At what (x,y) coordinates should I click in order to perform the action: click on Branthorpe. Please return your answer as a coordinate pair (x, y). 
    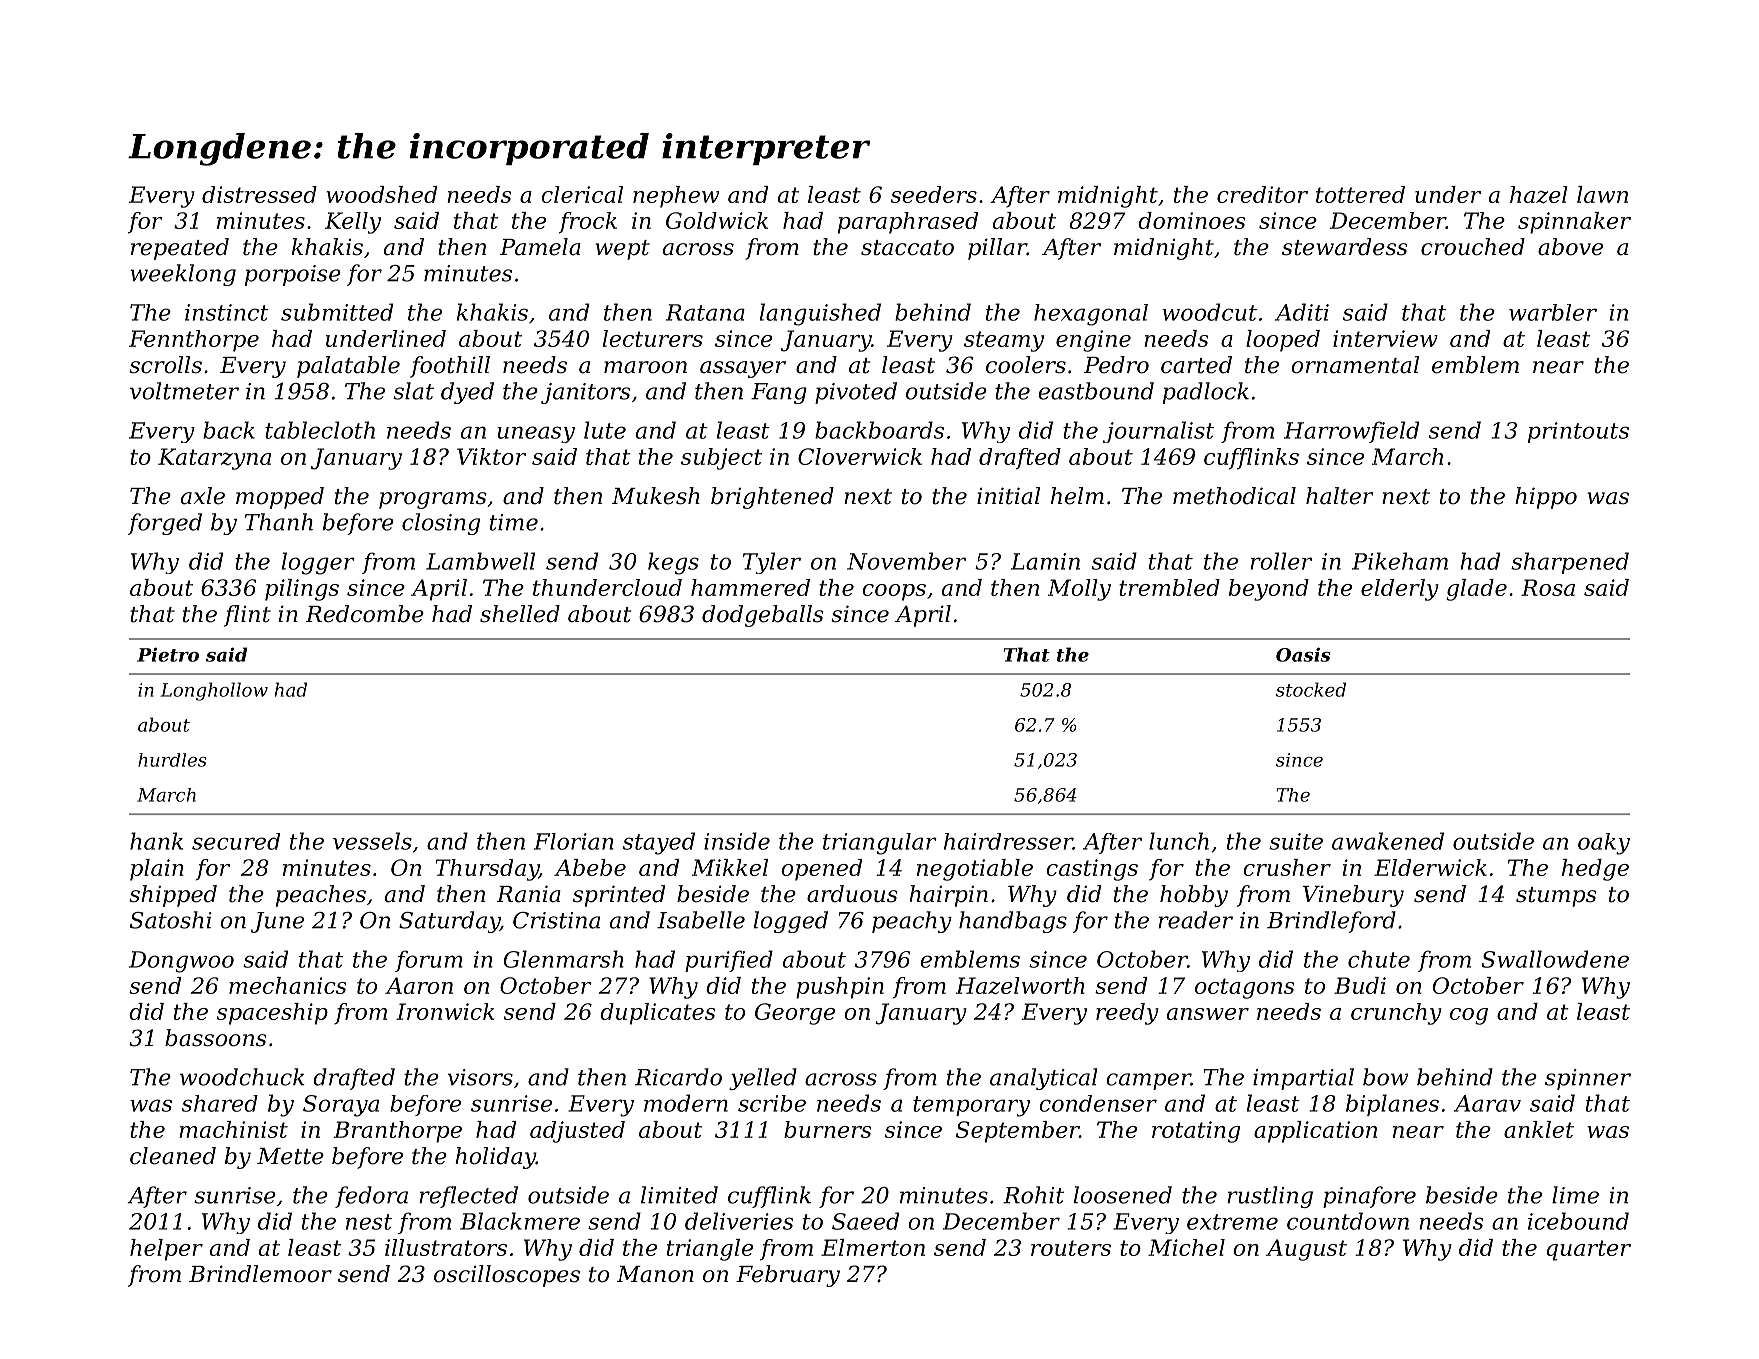
    Looking at the image, I should click on (398, 1132).
